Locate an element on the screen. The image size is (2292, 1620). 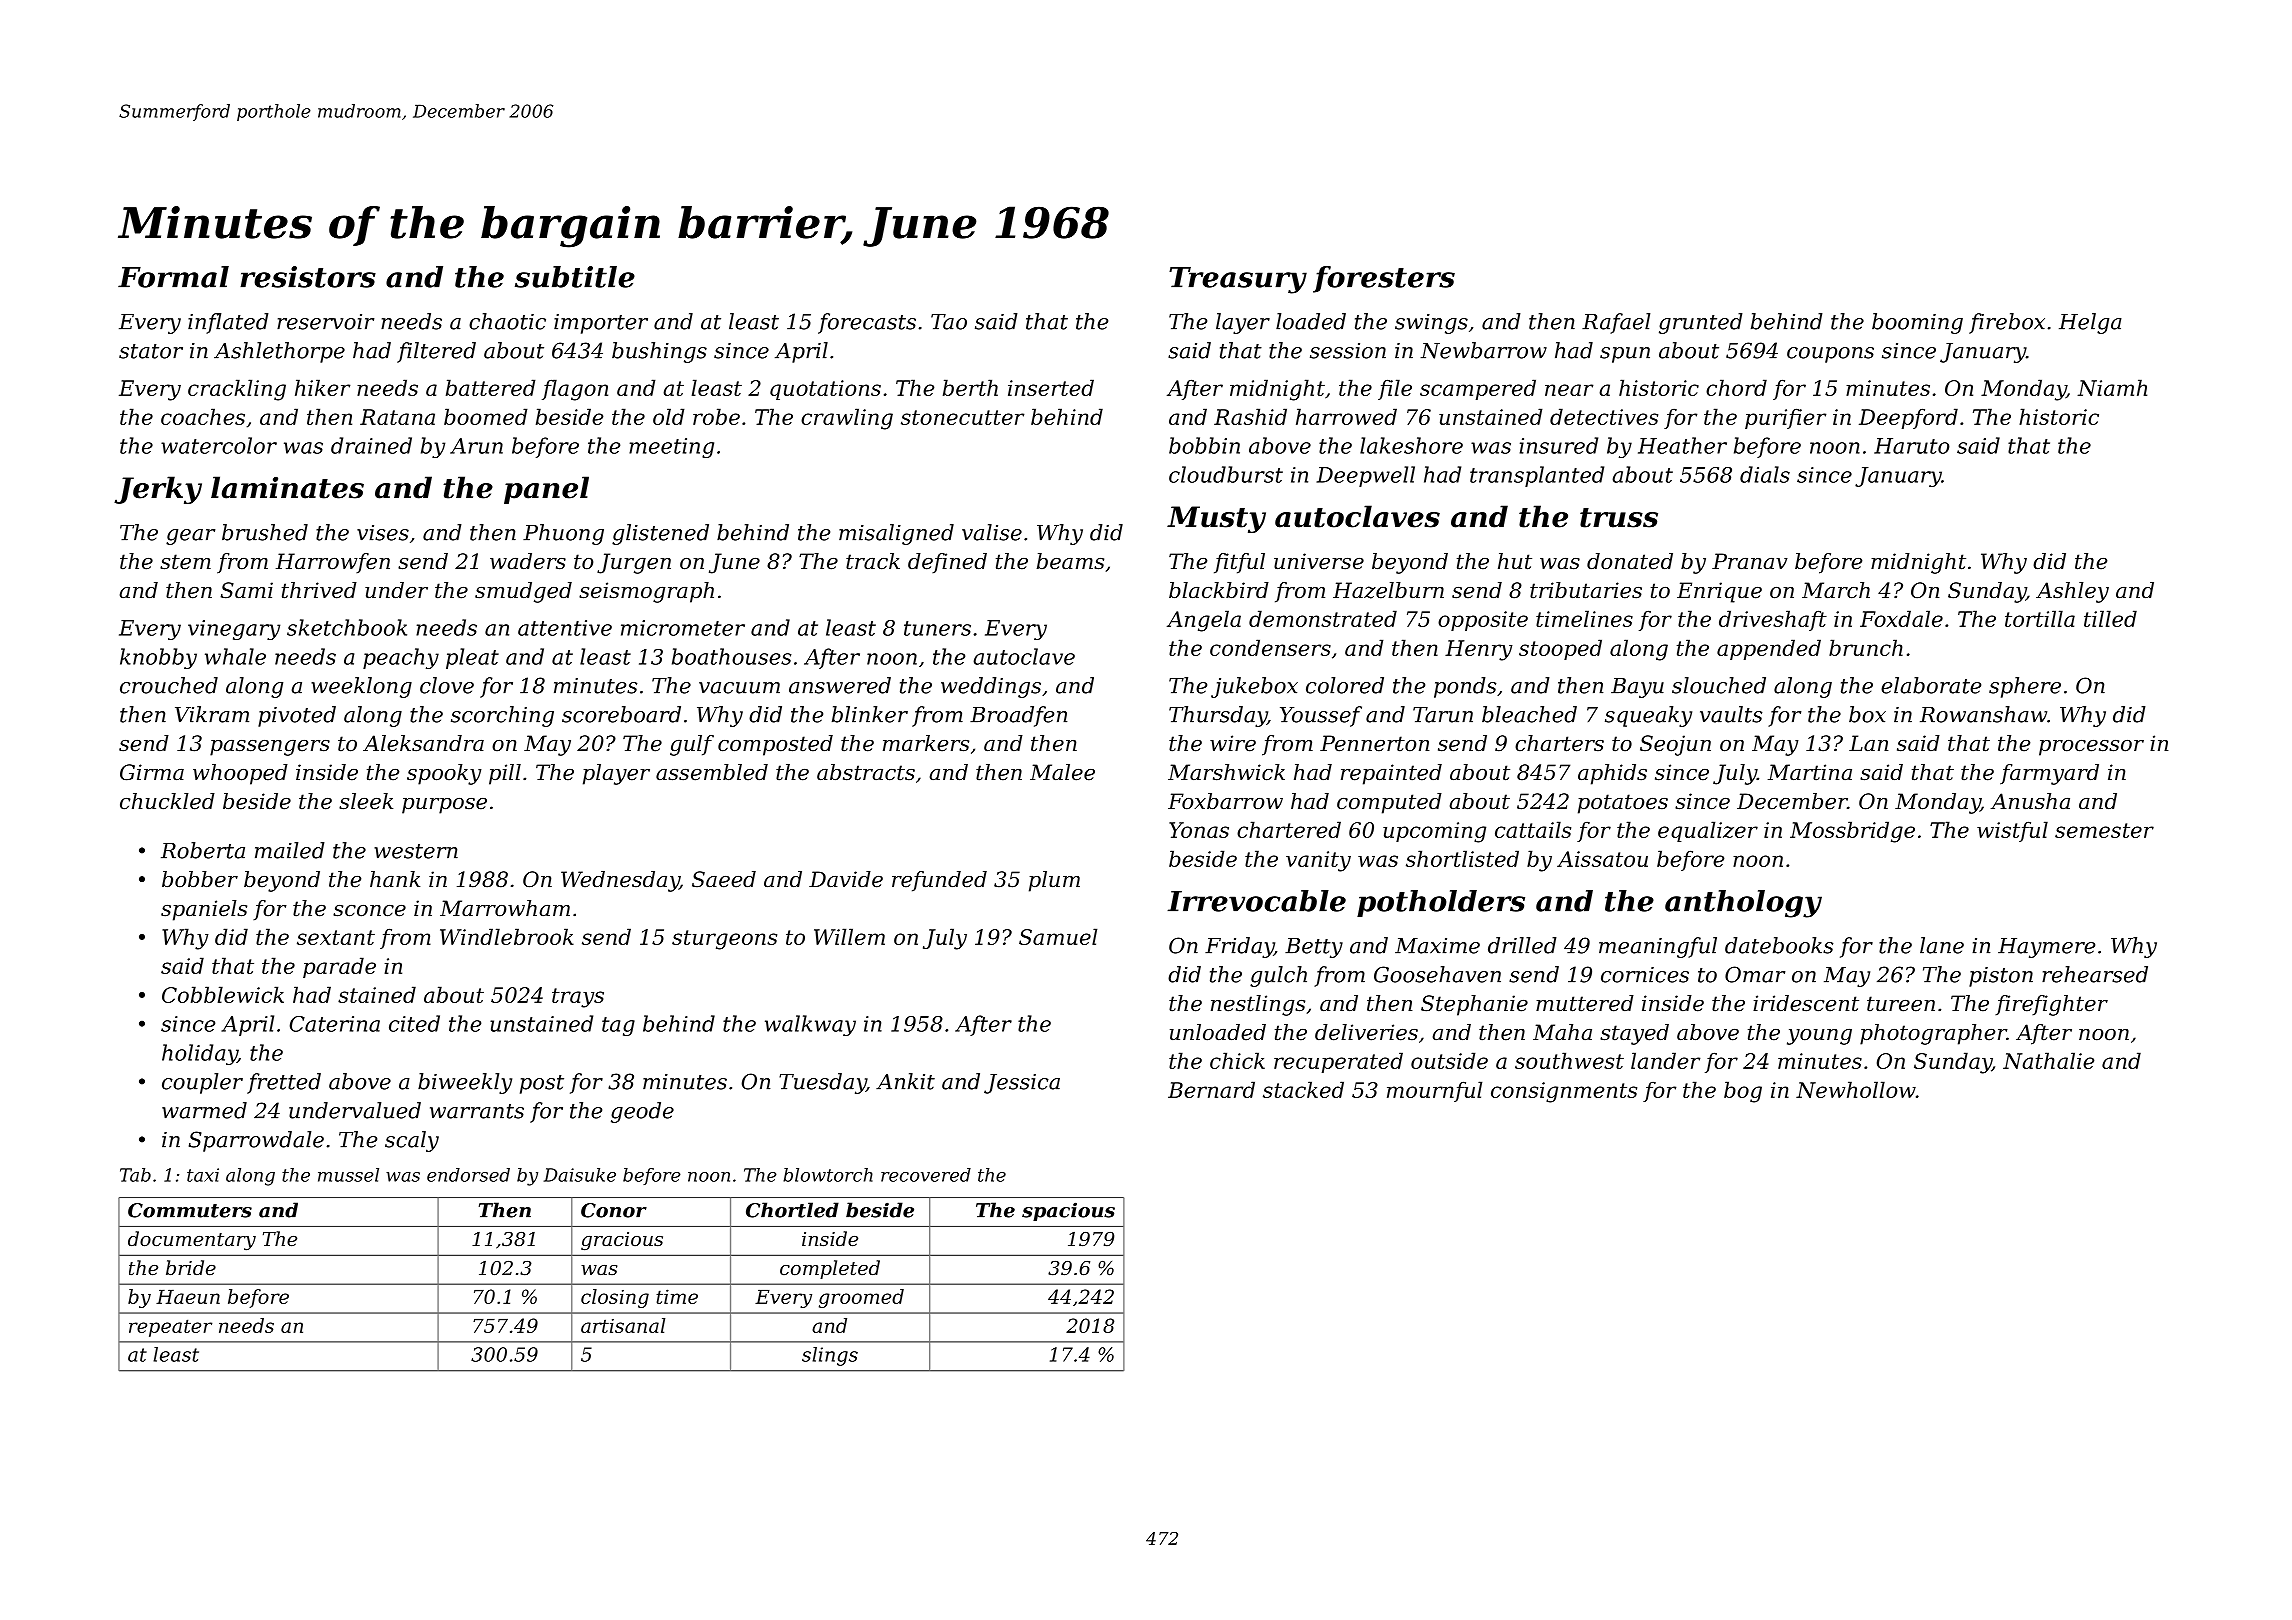
rehearsed is located at coordinates (2095, 974).
